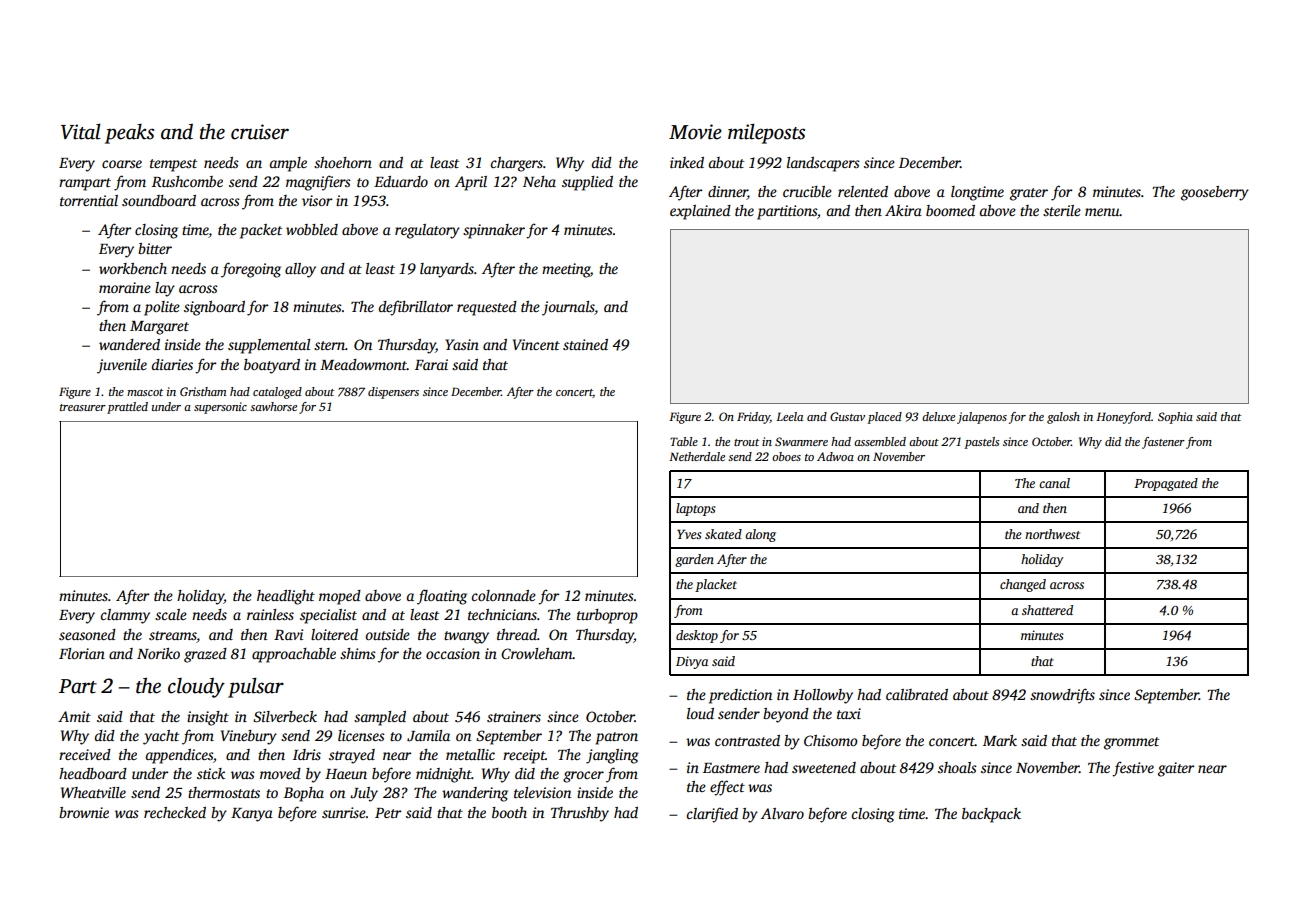 The image size is (1308, 924). I want to click on Vital, so click(81, 131).
